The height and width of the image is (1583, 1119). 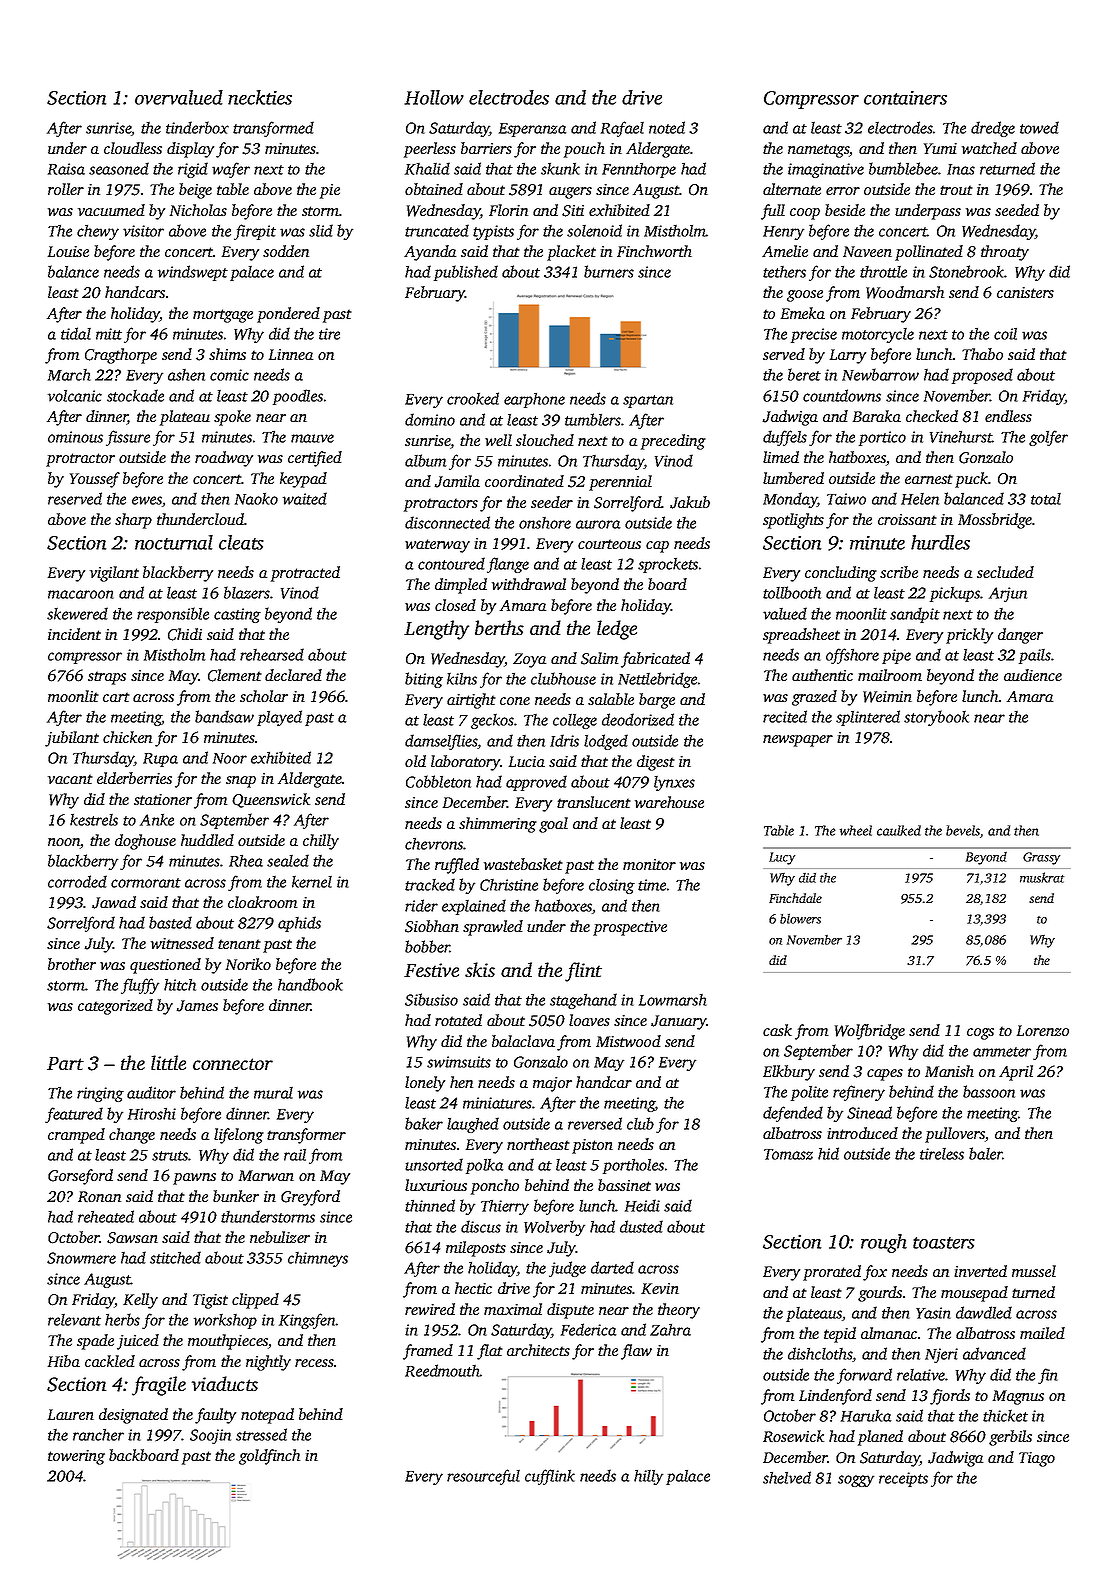 I want to click on containers, so click(x=905, y=98).
